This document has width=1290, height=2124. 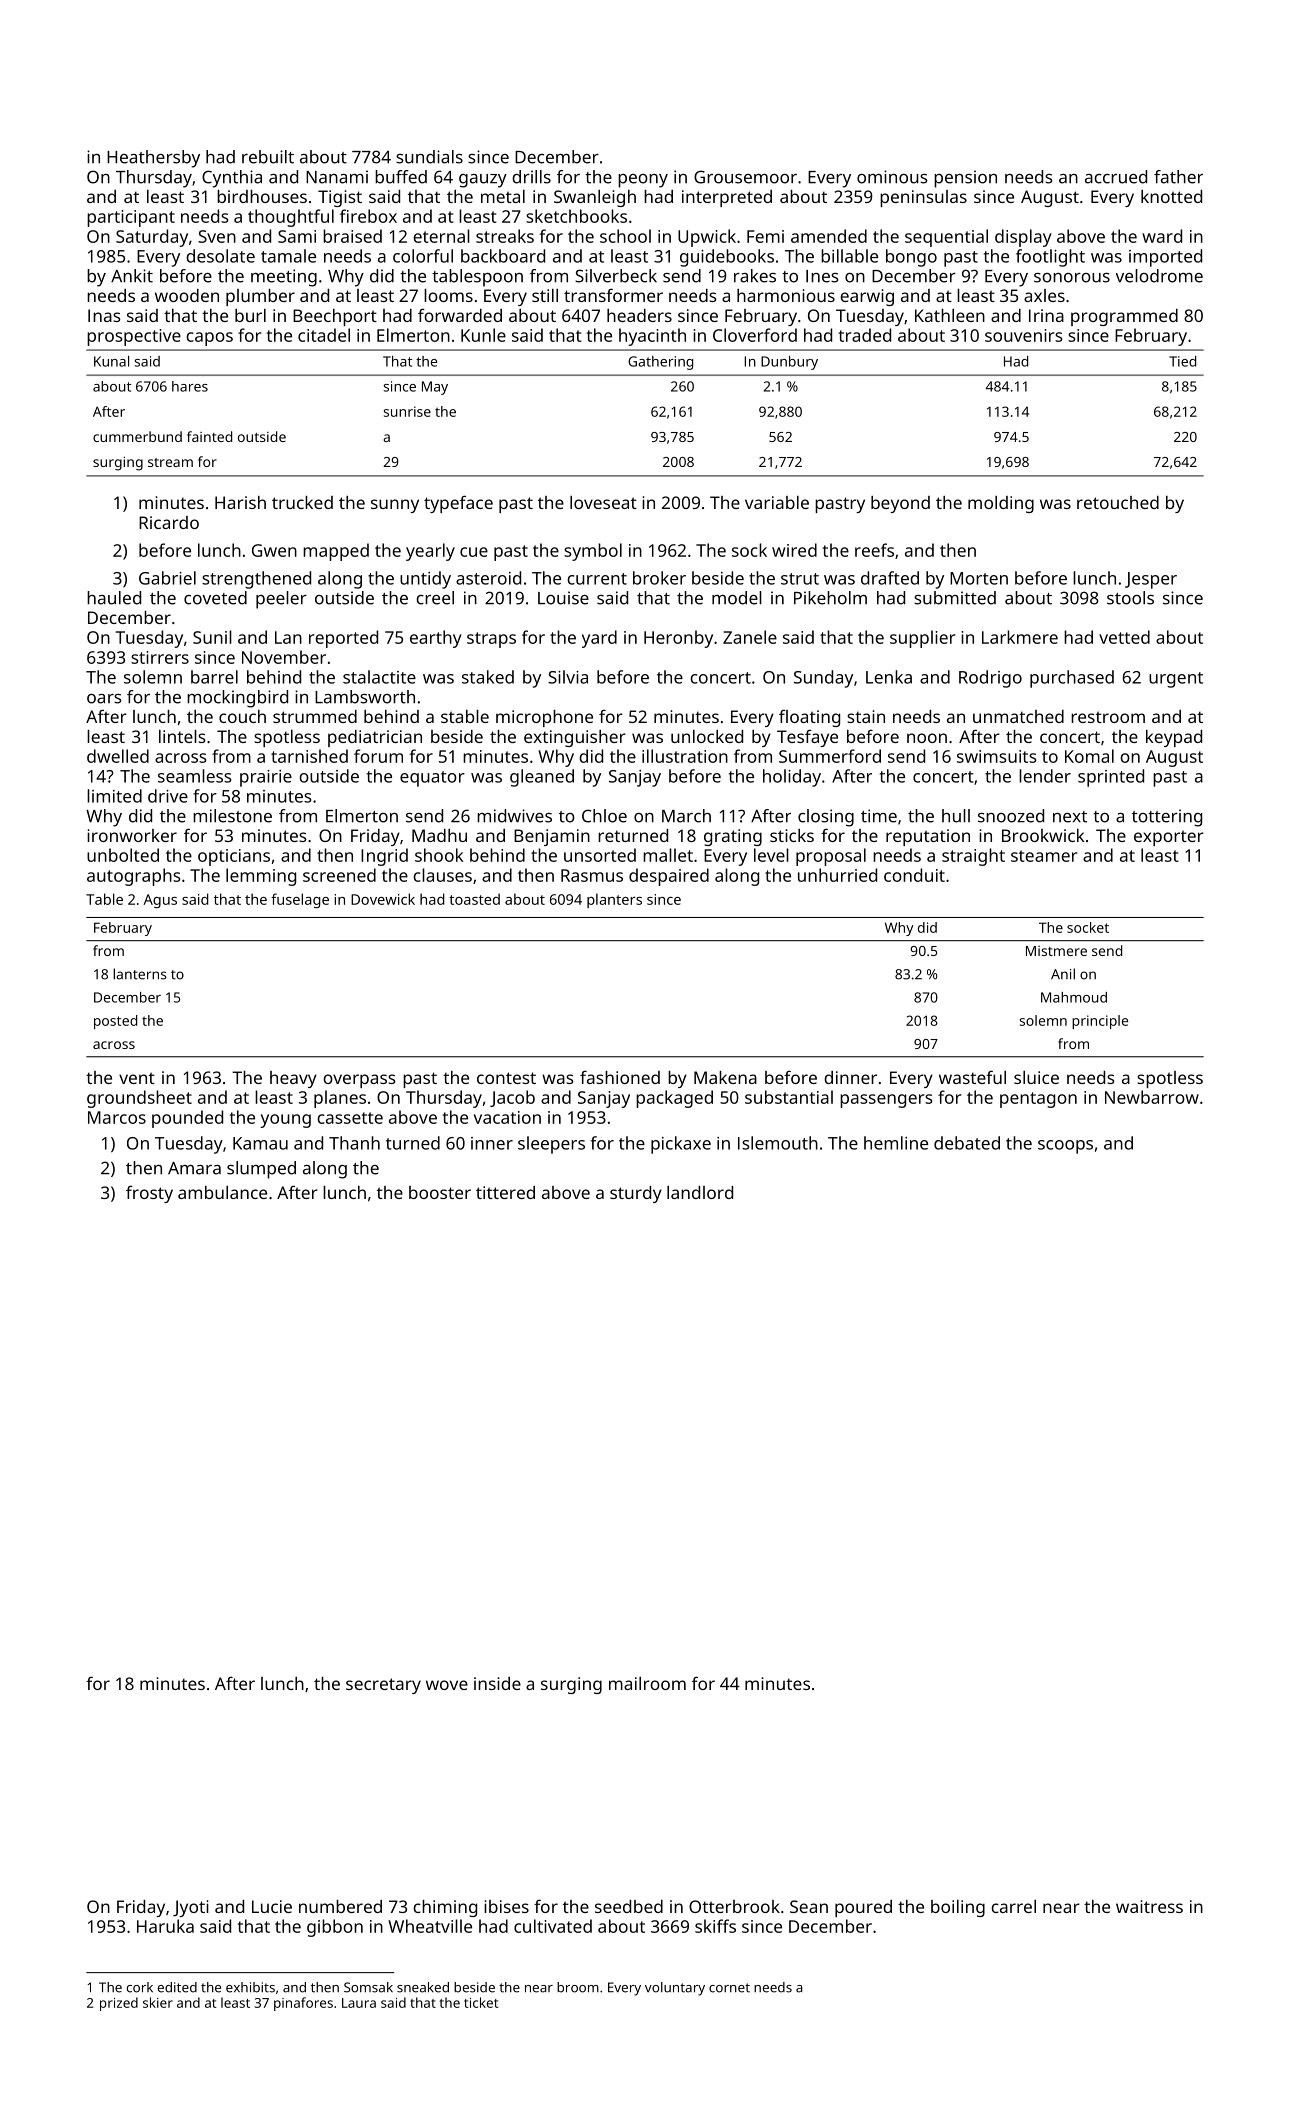 I want to click on lanterns, so click(x=140, y=974).
